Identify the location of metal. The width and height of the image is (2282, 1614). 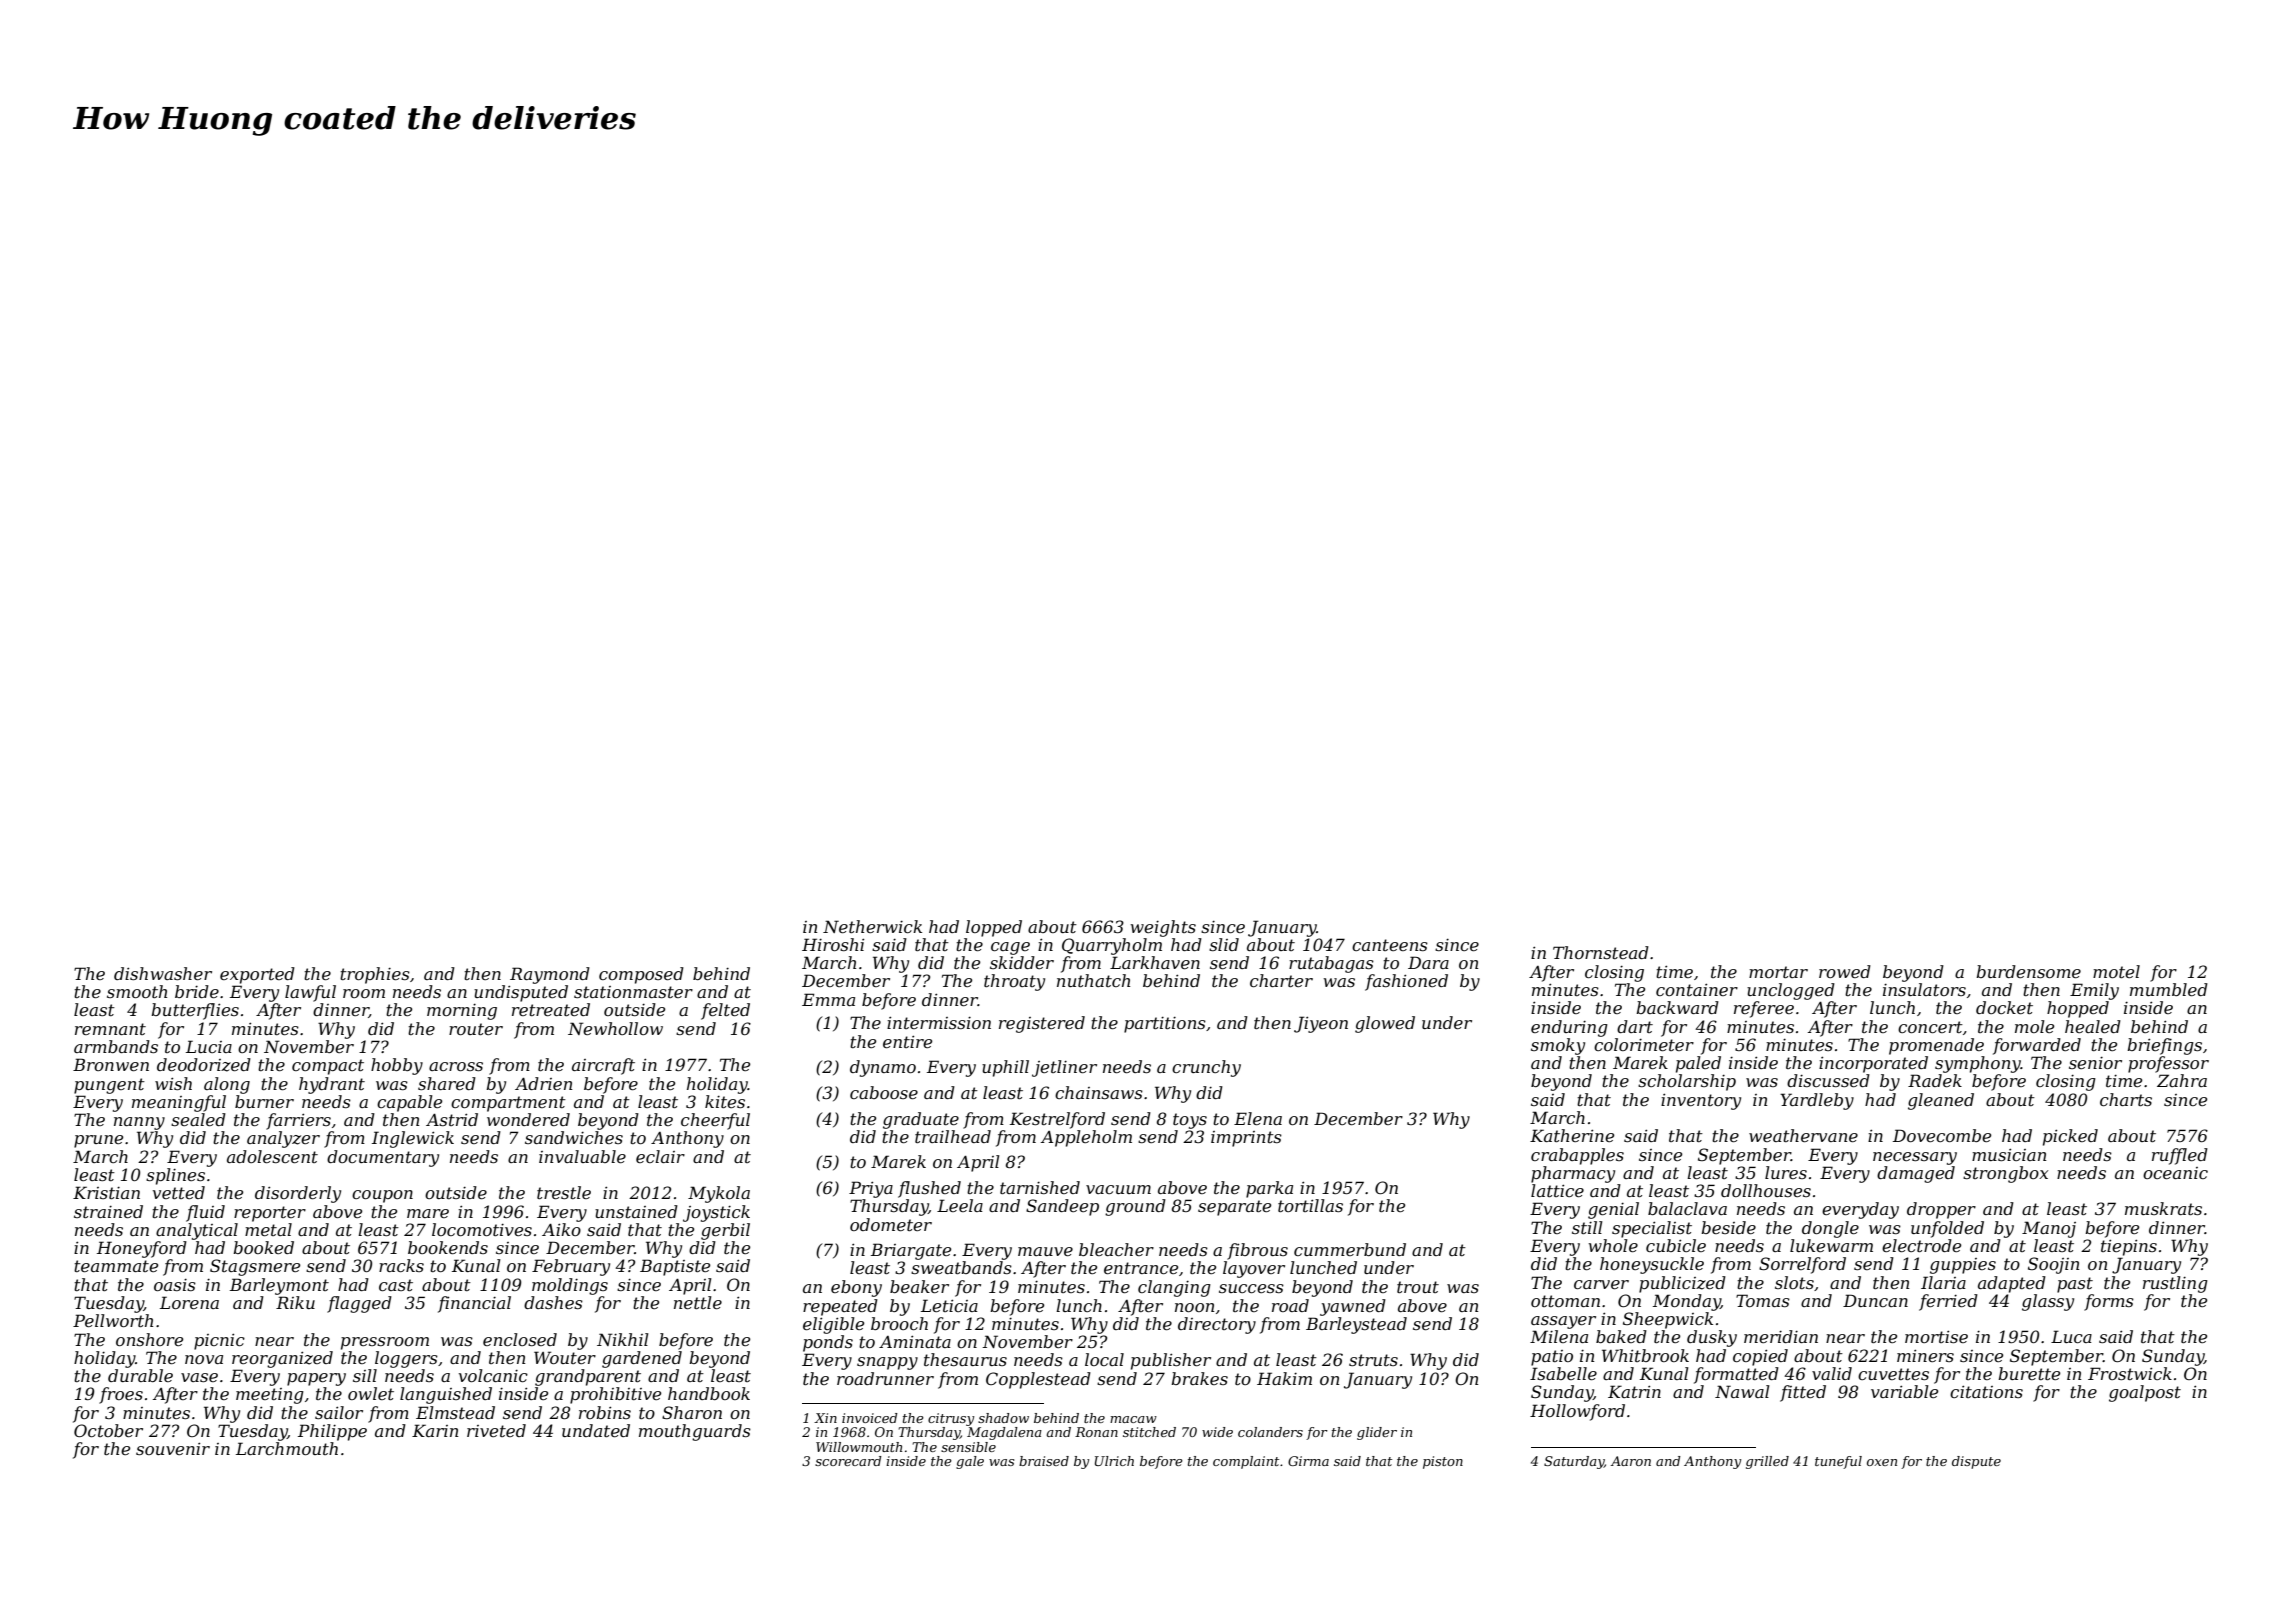
(268, 1229).
